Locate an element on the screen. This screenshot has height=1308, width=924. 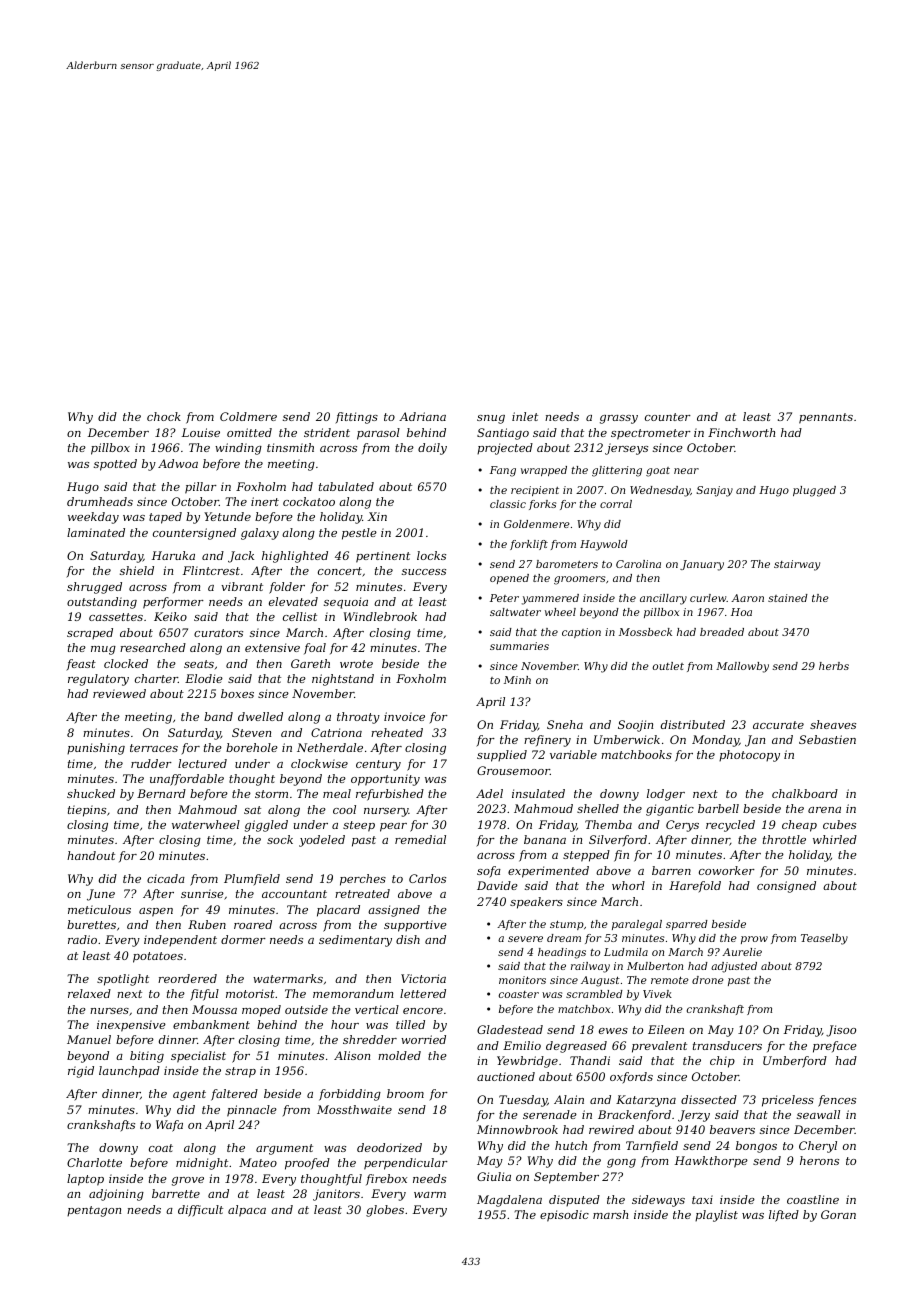
relaxed is located at coordinates (89, 993).
